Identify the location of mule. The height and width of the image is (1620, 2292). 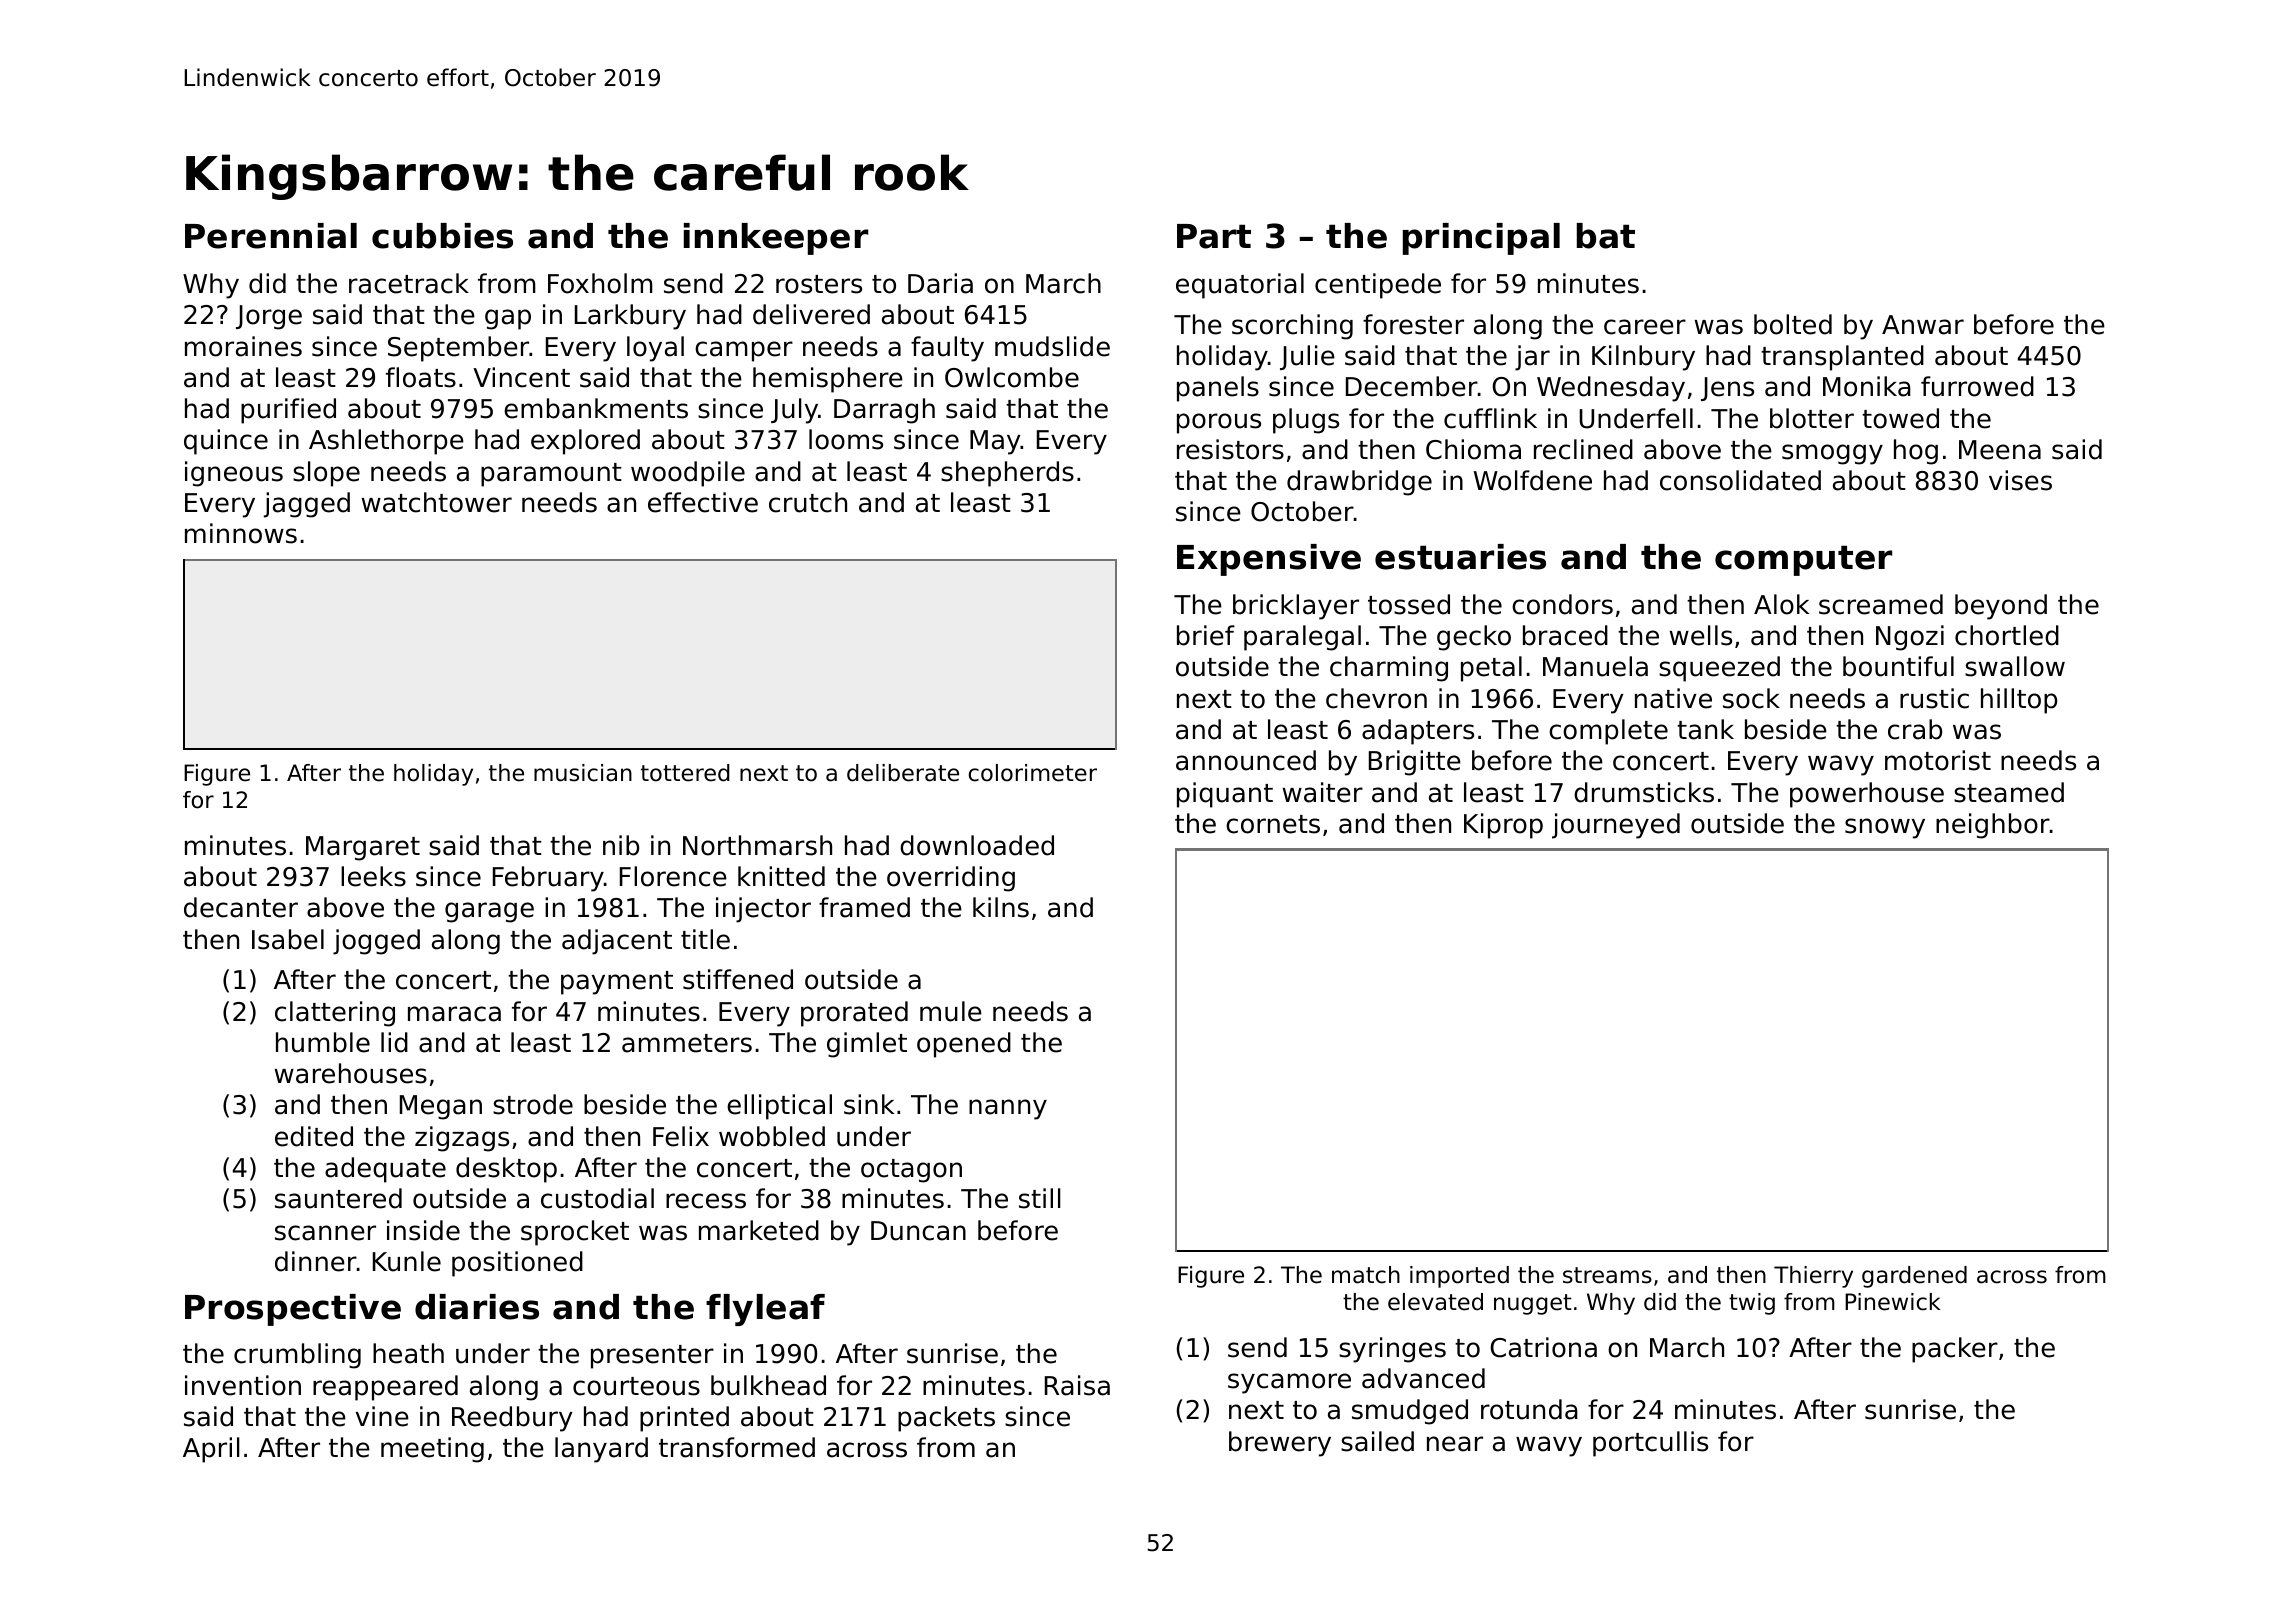
(951, 1011).
